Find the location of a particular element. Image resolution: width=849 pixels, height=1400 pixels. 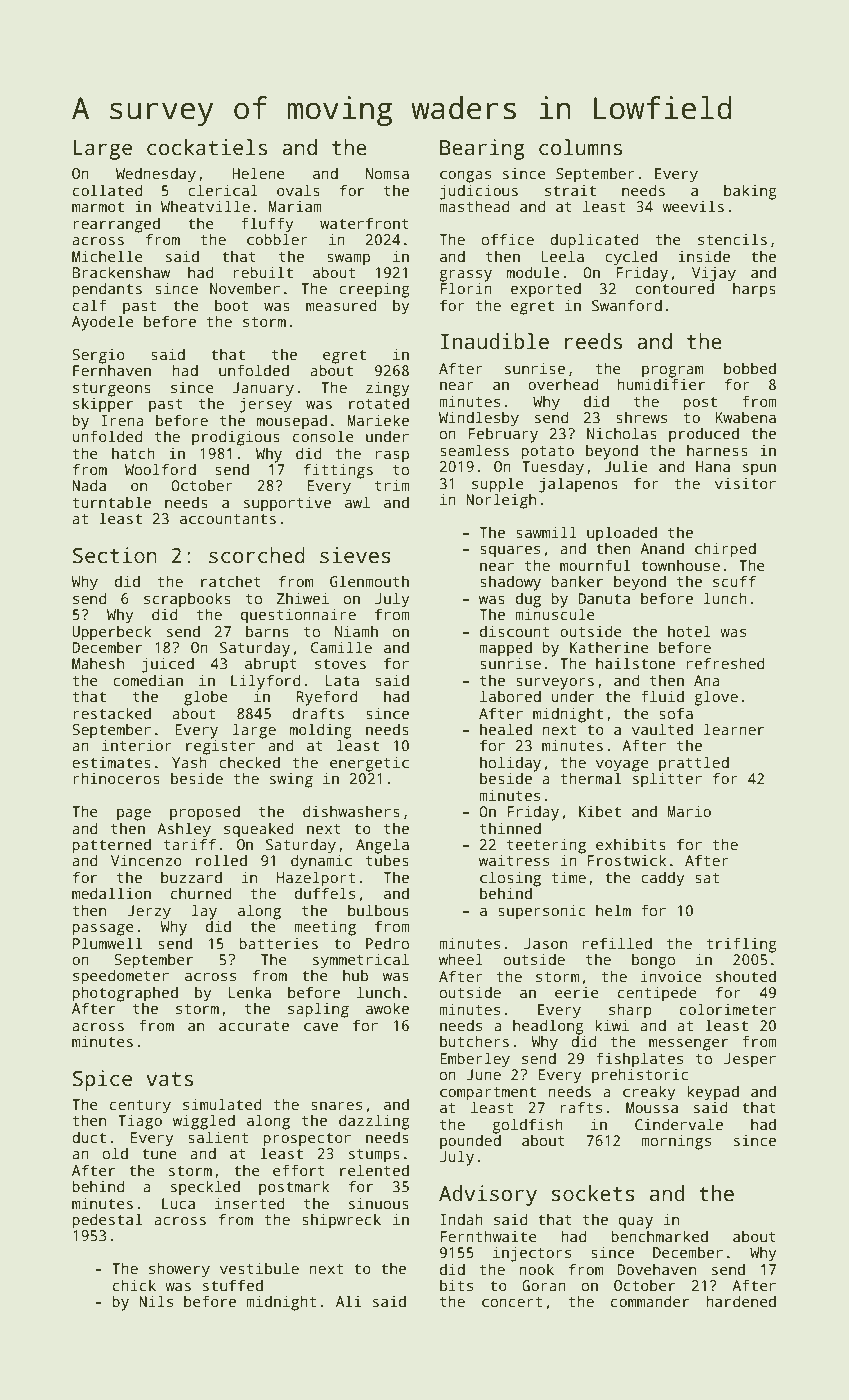

concert is located at coordinates (512, 1302).
